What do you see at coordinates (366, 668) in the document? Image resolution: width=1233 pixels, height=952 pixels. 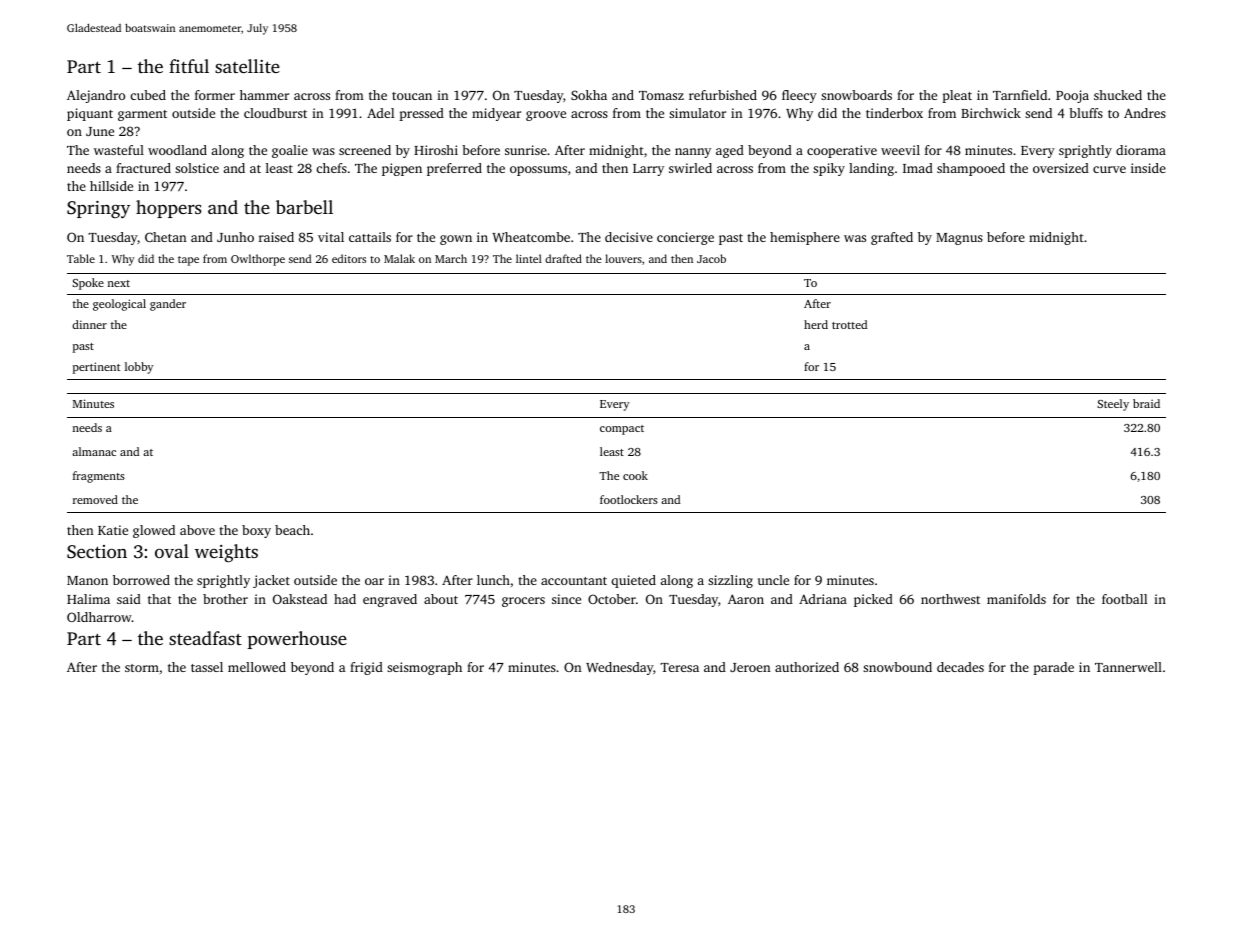 I see `frigid` at bounding box center [366, 668].
